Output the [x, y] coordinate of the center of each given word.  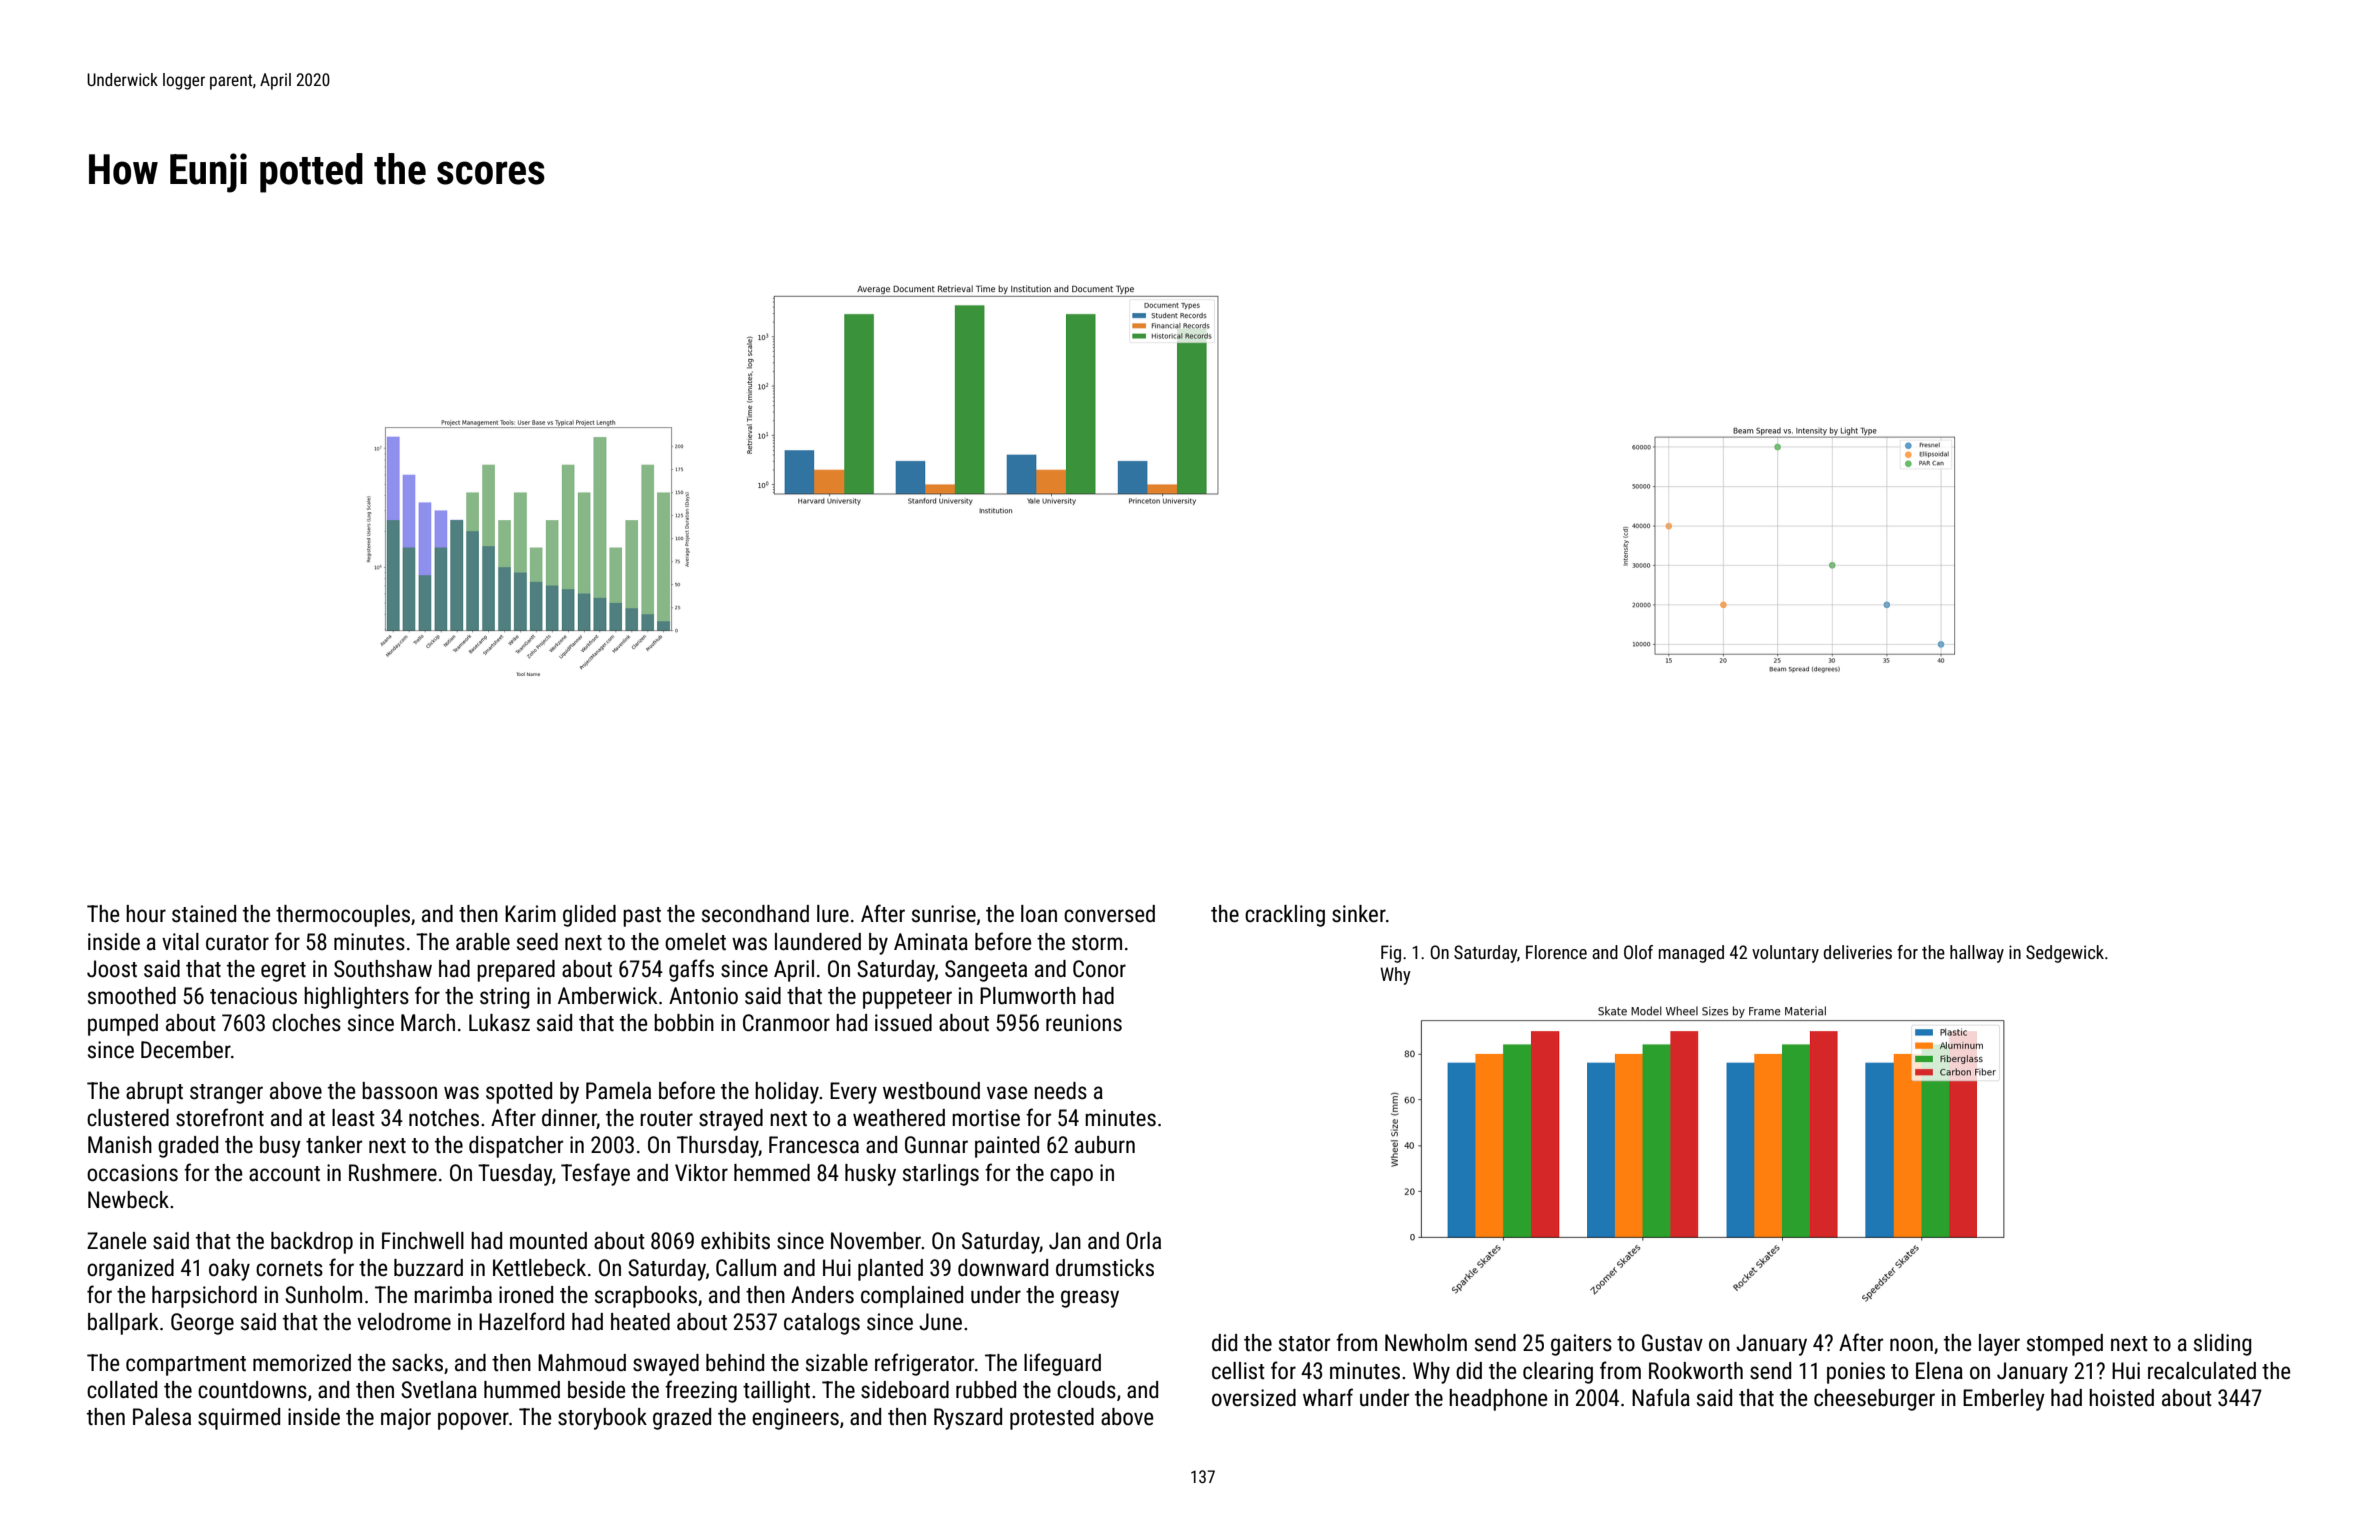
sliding [2222, 1345]
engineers [795, 1419]
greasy [1090, 1299]
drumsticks [1105, 1268]
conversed [1109, 914]
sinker [1359, 914]
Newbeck [128, 1200]
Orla [1143, 1241]
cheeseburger [1874, 1400]
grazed [682, 1419]
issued [903, 1023]
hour [146, 914]
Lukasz [499, 1023]
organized [130, 1270]
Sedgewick [2065, 954]
